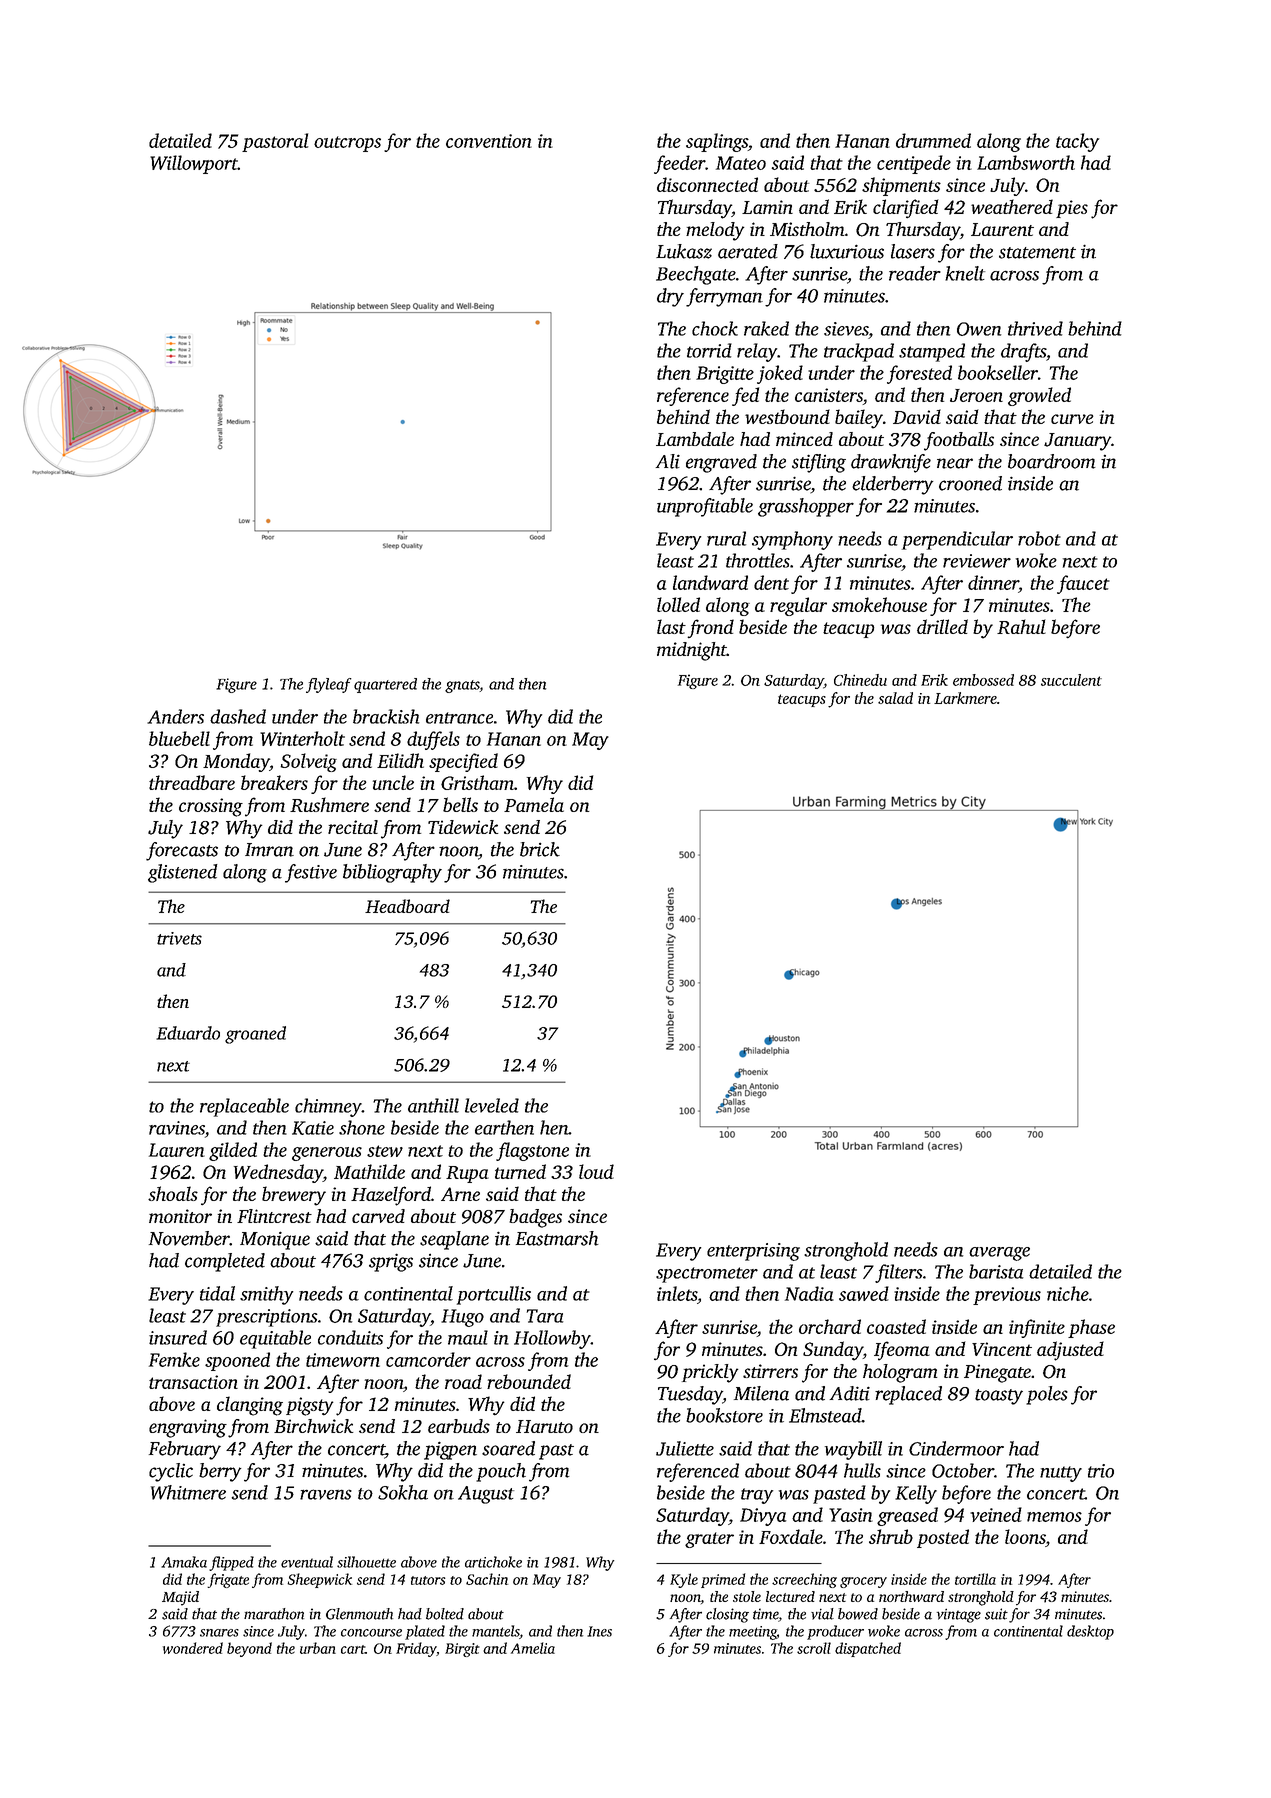  Describe the element at coordinates (326, 1494) in the page. I see `ravens` at that location.
